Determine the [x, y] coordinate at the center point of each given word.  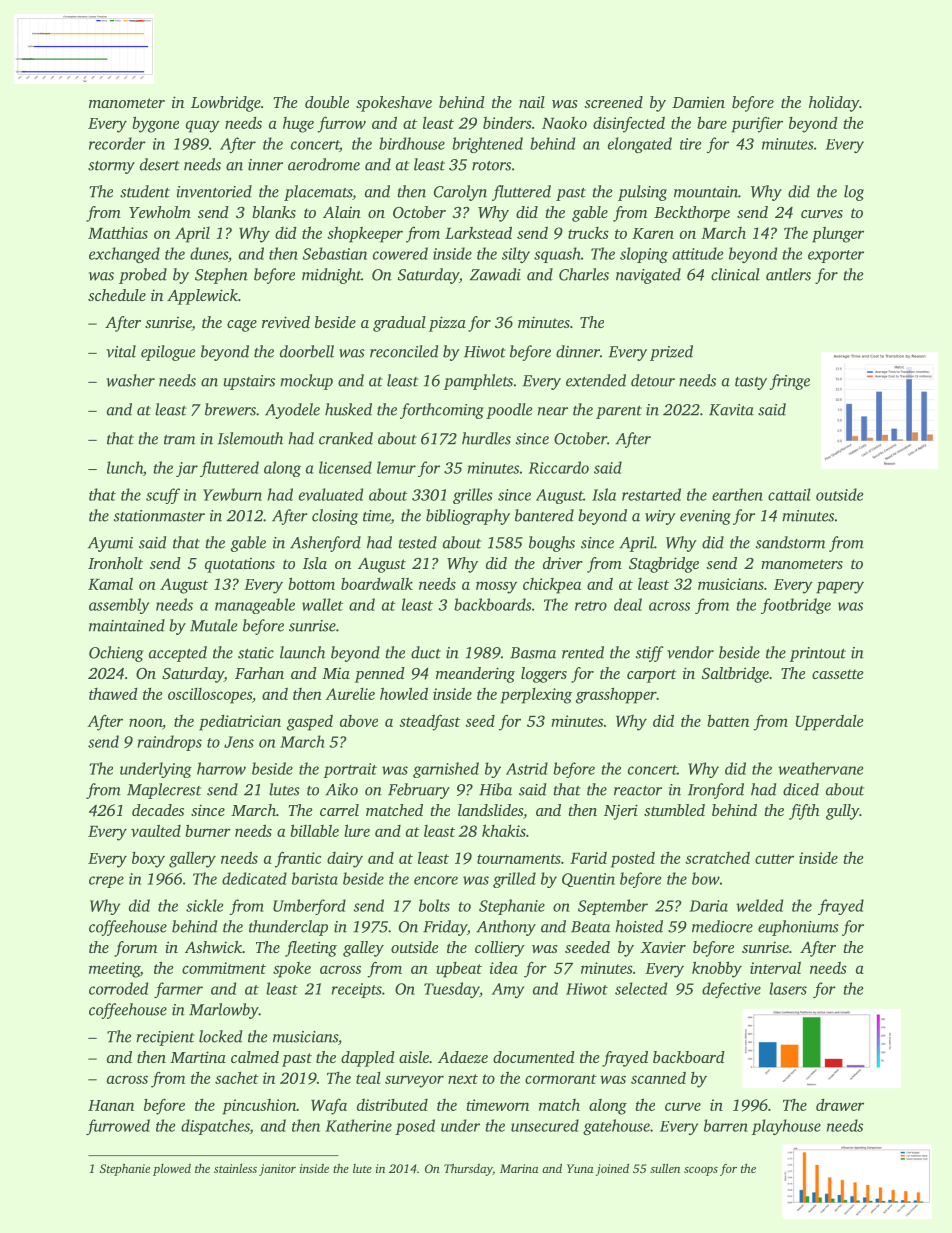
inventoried [214, 191]
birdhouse [412, 143]
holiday [834, 104]
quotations [240, 565]
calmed [255, 1057]
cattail [789, 494]
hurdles [486, 438]
